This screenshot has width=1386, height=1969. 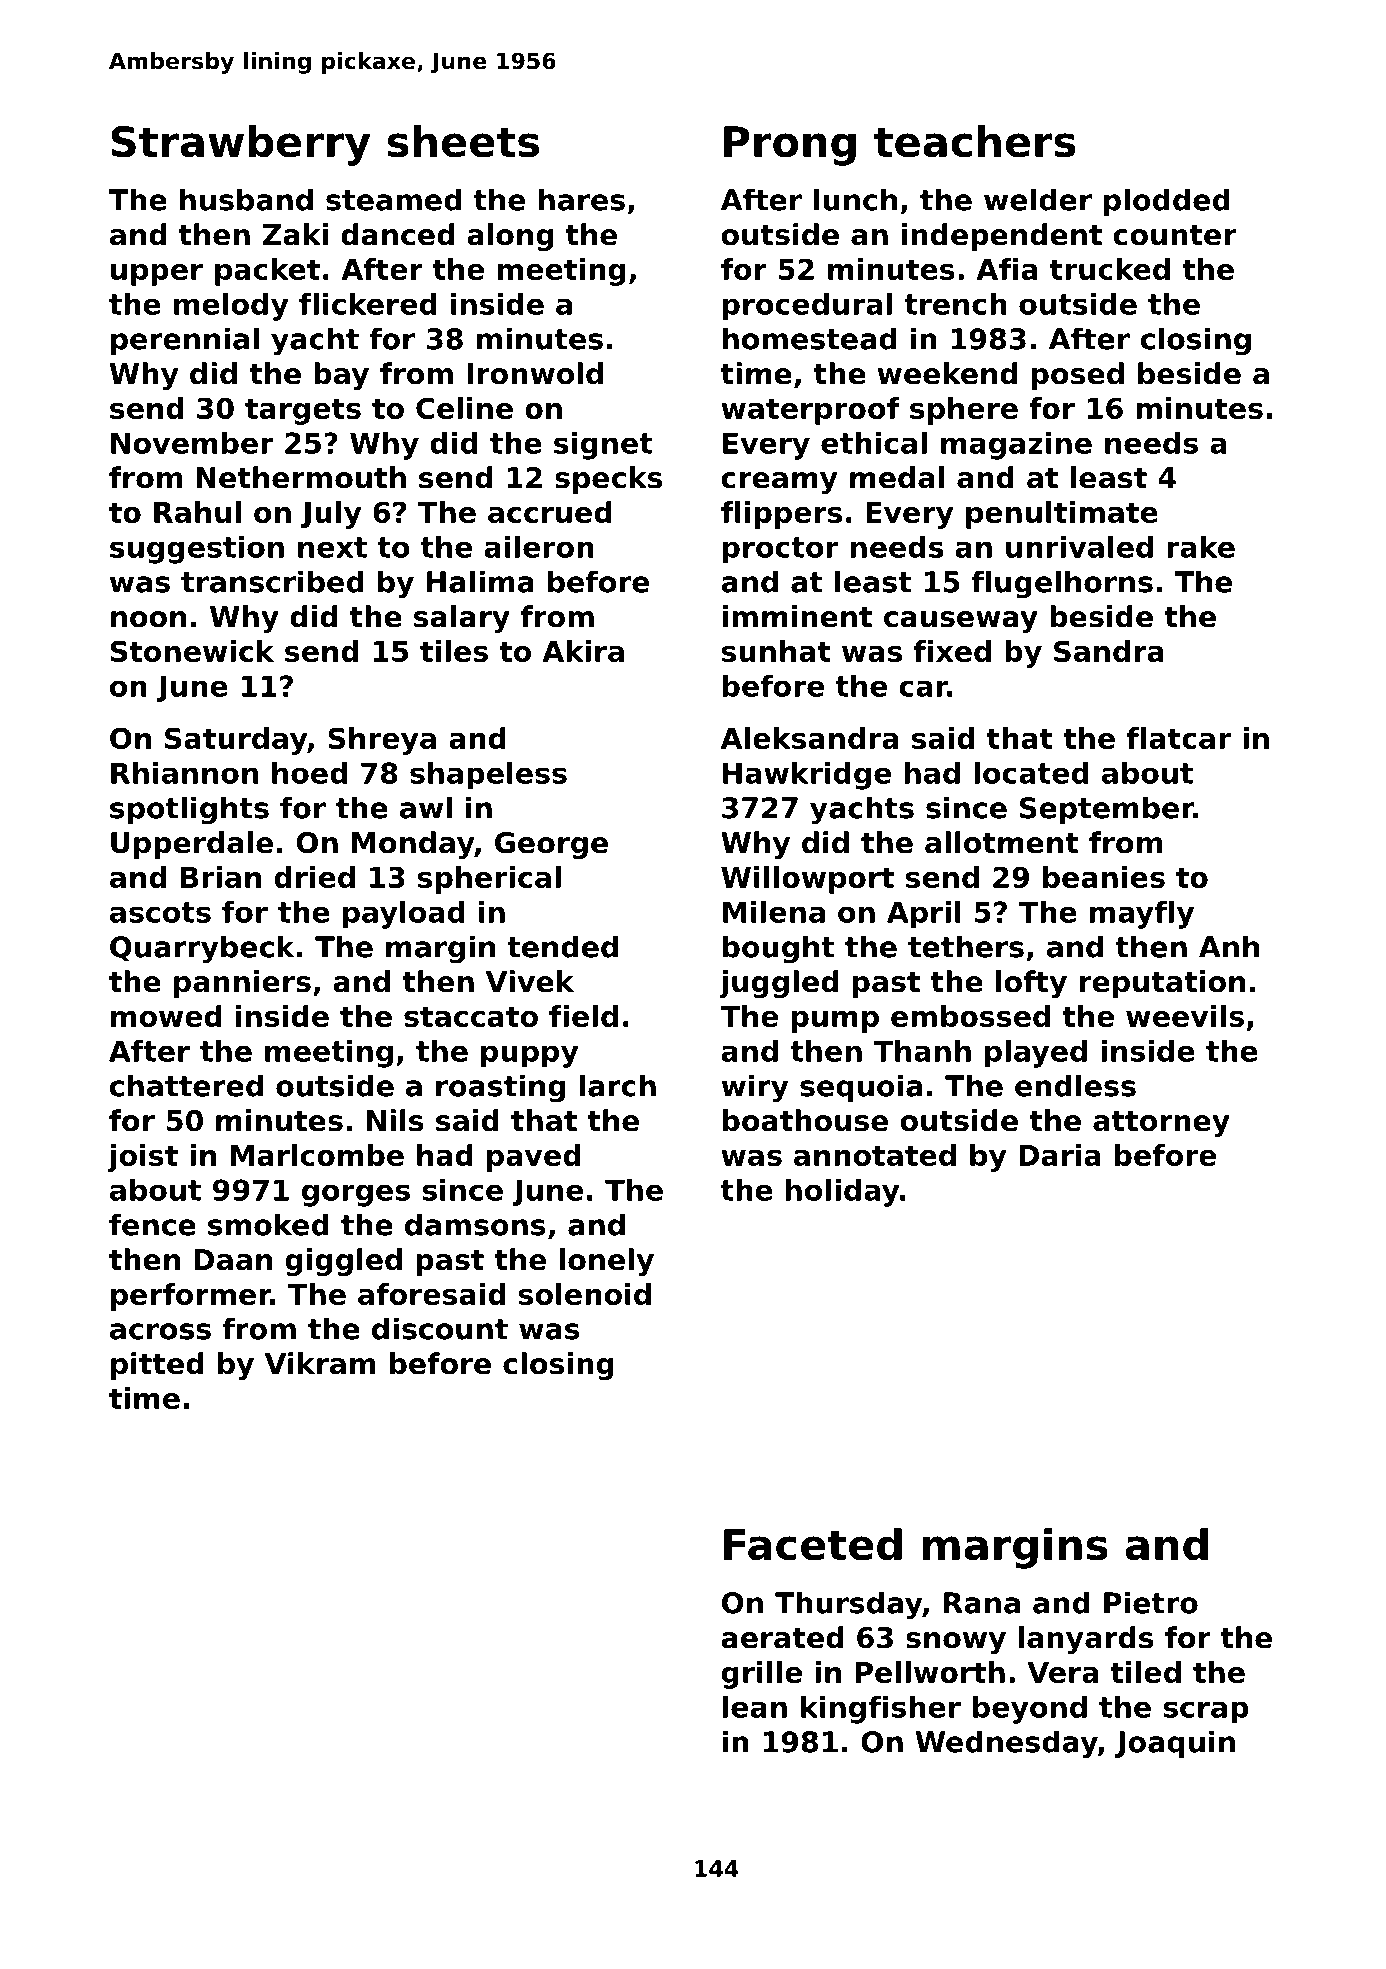 What do you see at coordinates (1060, 1155) in the screenshot?
I see `Daria` at bounding box center [1060, 1155].
